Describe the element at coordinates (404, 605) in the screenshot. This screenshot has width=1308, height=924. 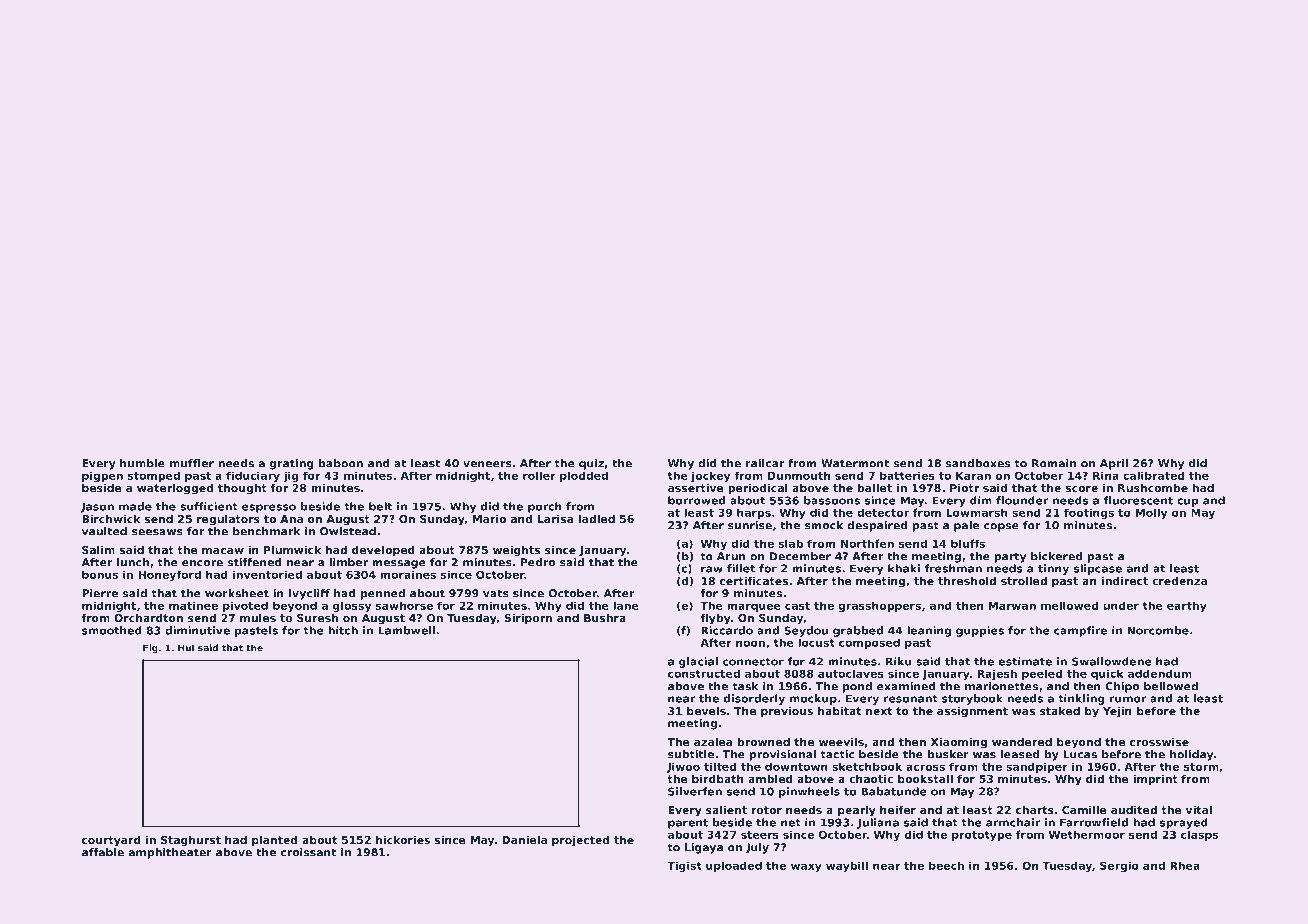
I see `sawhorse` at that location.
